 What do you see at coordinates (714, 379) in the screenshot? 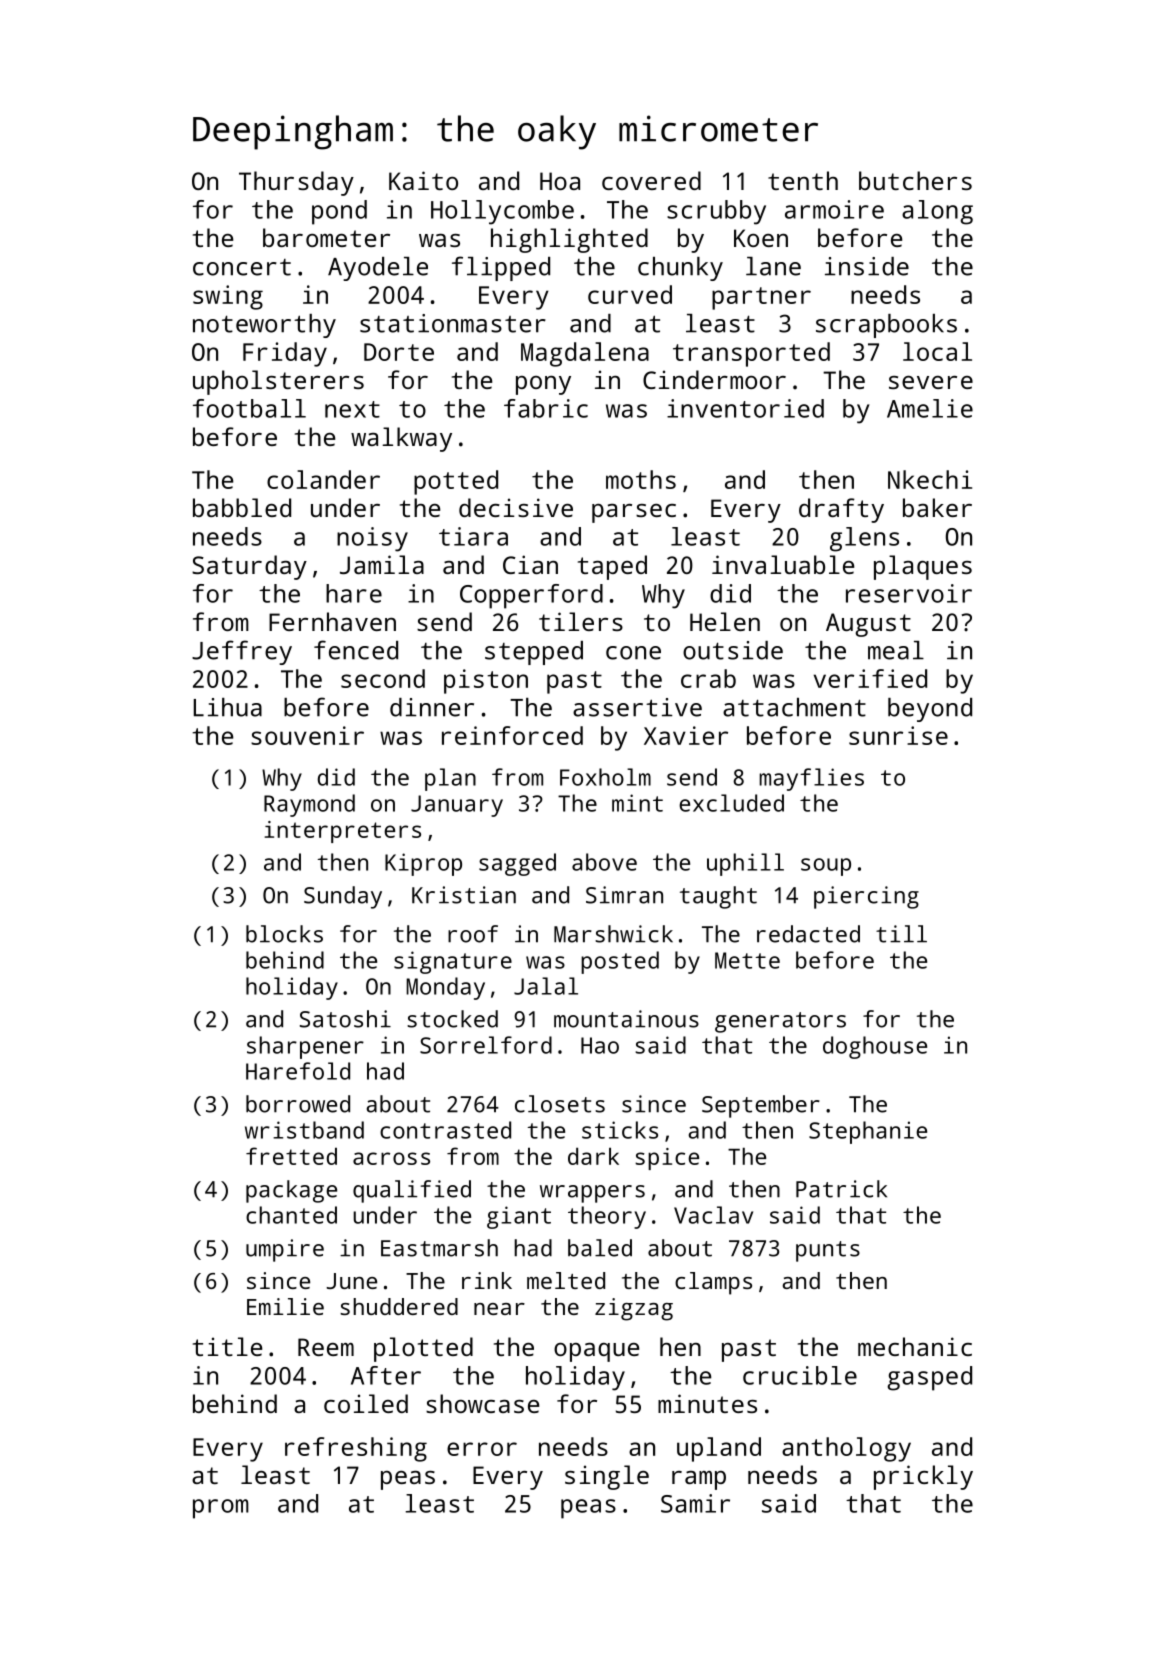
I see `Cindermoor` at bounding box center [714, 379].
